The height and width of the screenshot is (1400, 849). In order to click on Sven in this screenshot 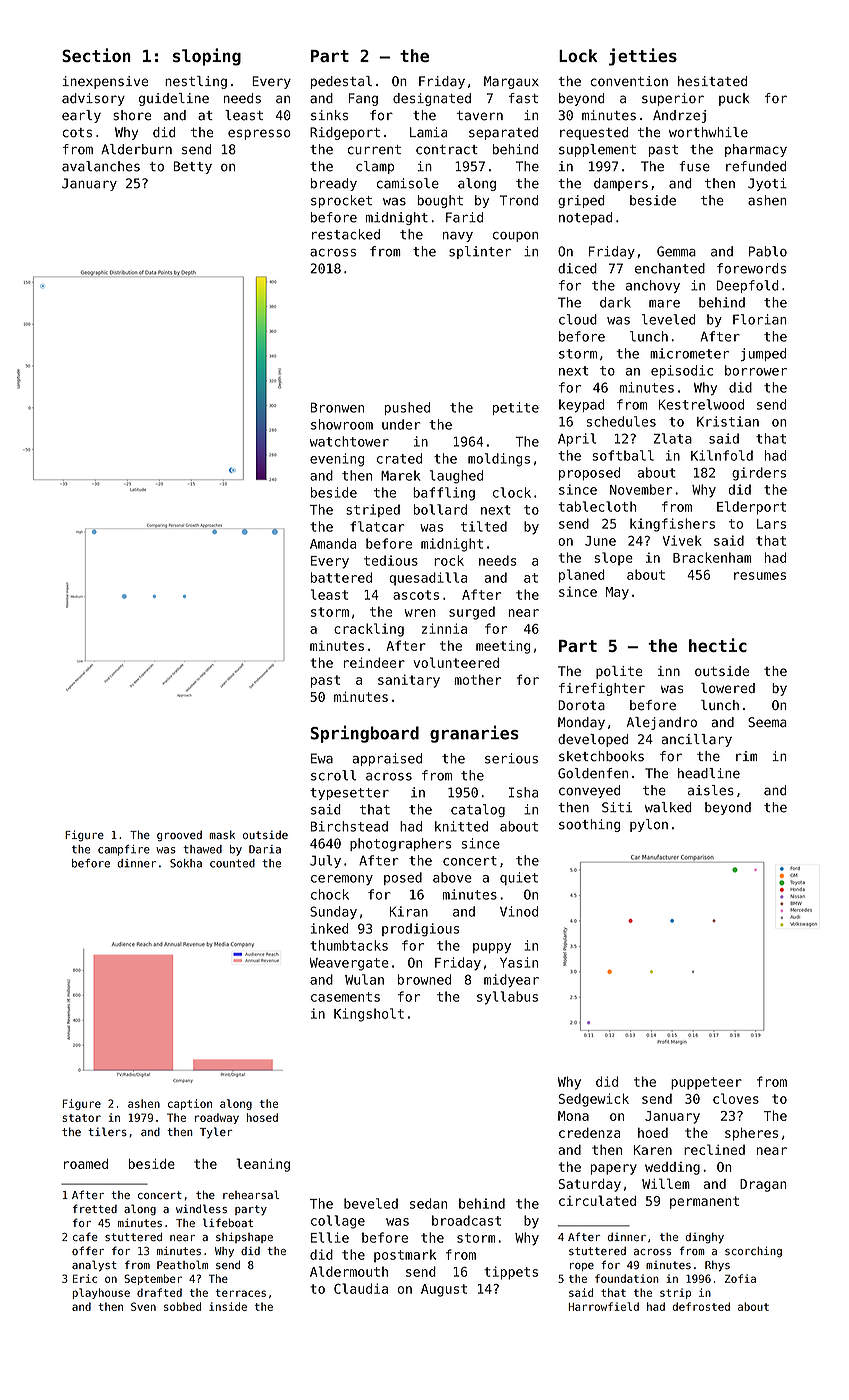, I will do `click(143, 1306)`.
